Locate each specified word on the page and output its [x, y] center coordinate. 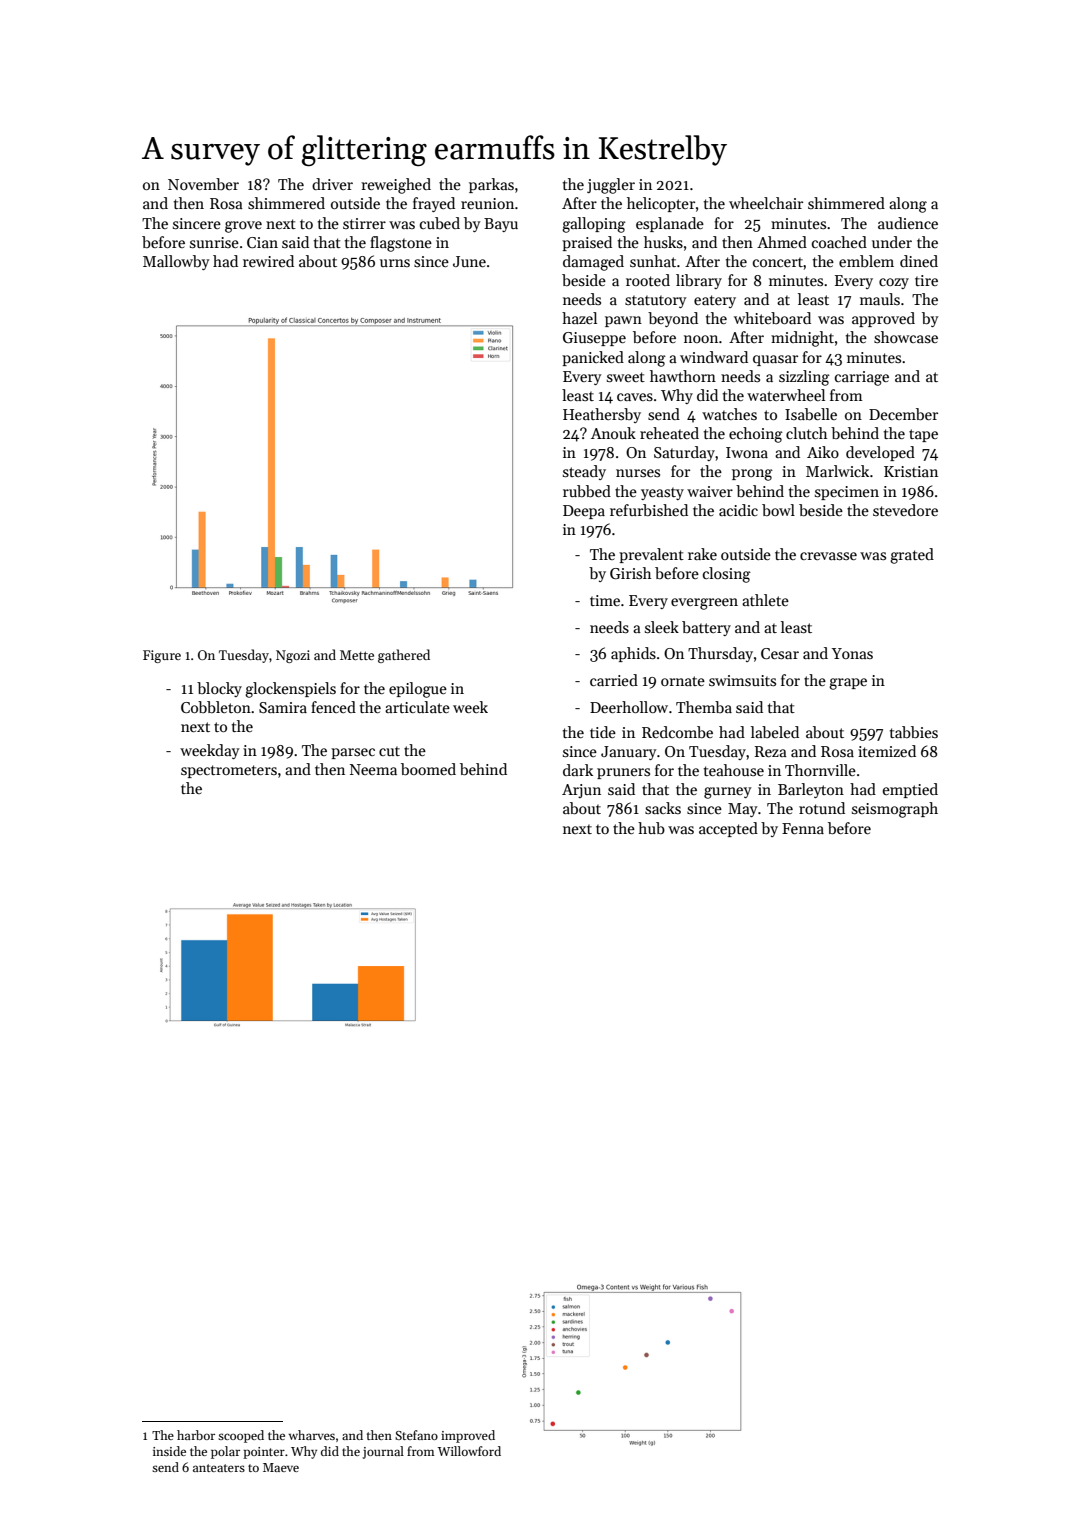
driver [332, 184]
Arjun [581, 791]
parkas [491, 185]
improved [468, 1436]
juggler [611, 186]
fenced [333, 707]
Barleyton [811, 790]
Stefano [416, 1435]
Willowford [469, 1451]
